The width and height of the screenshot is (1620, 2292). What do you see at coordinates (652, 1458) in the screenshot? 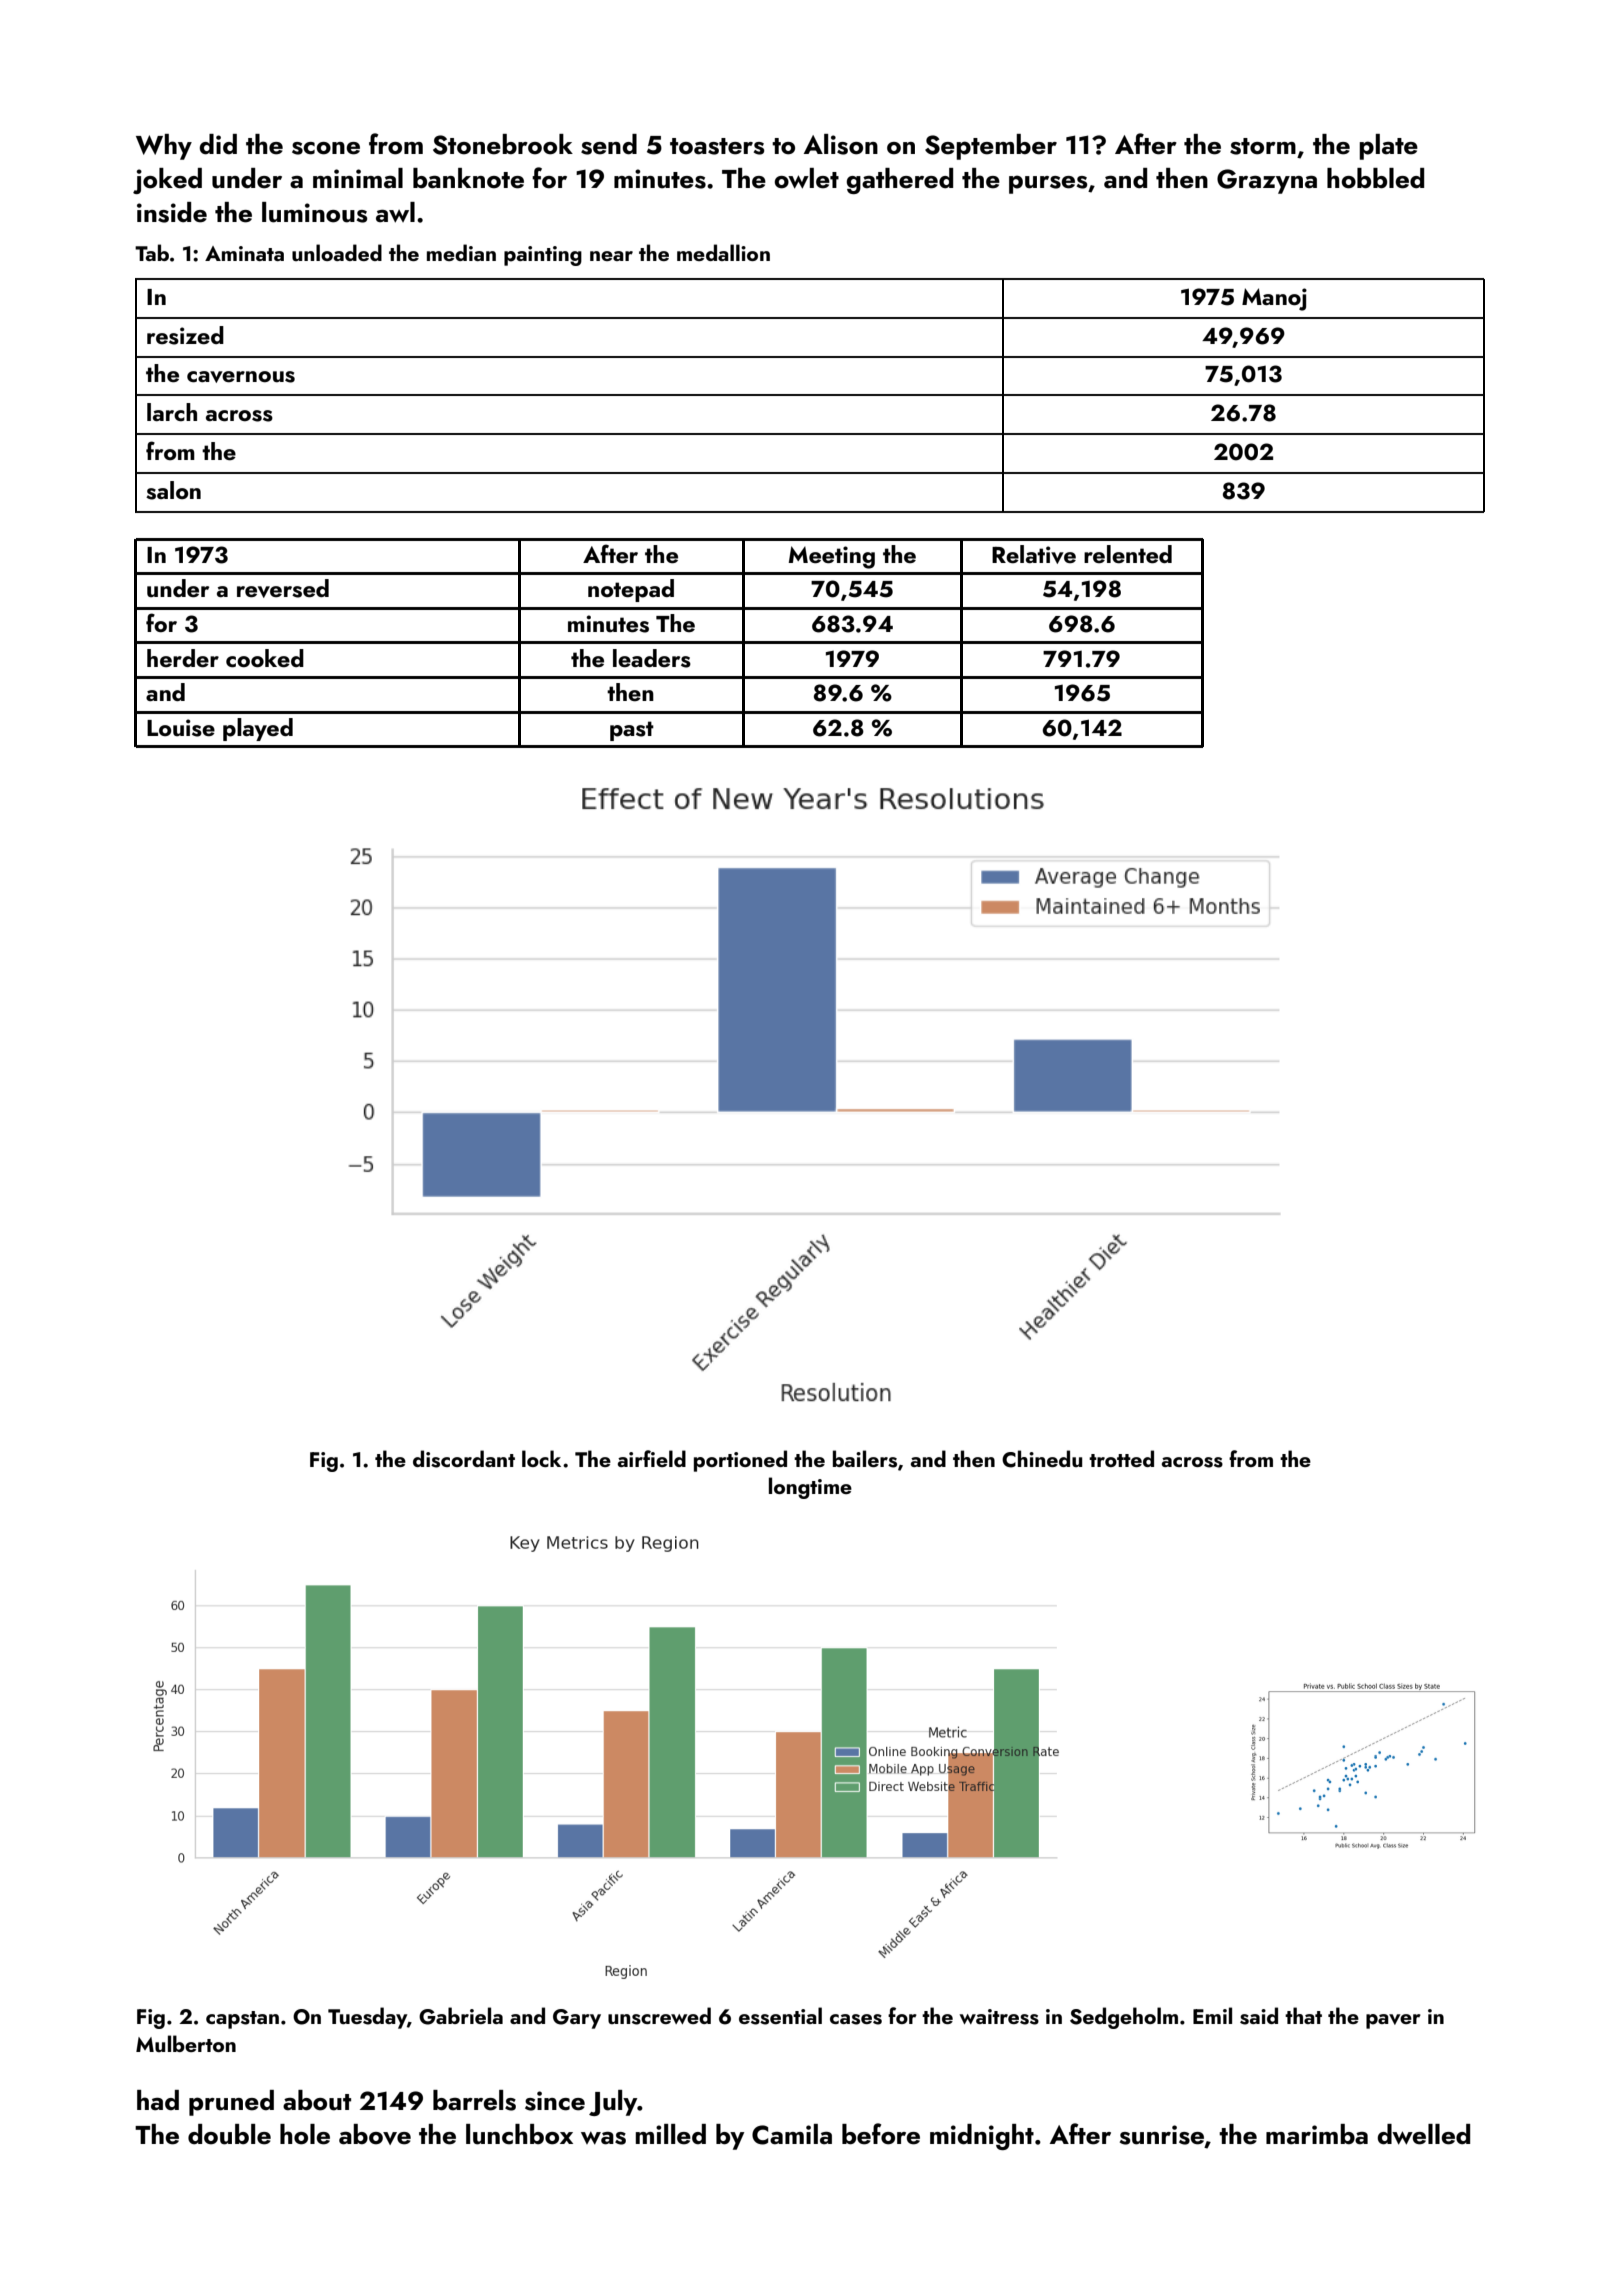
I see `airfield` at bounding box center [652, 1458].
